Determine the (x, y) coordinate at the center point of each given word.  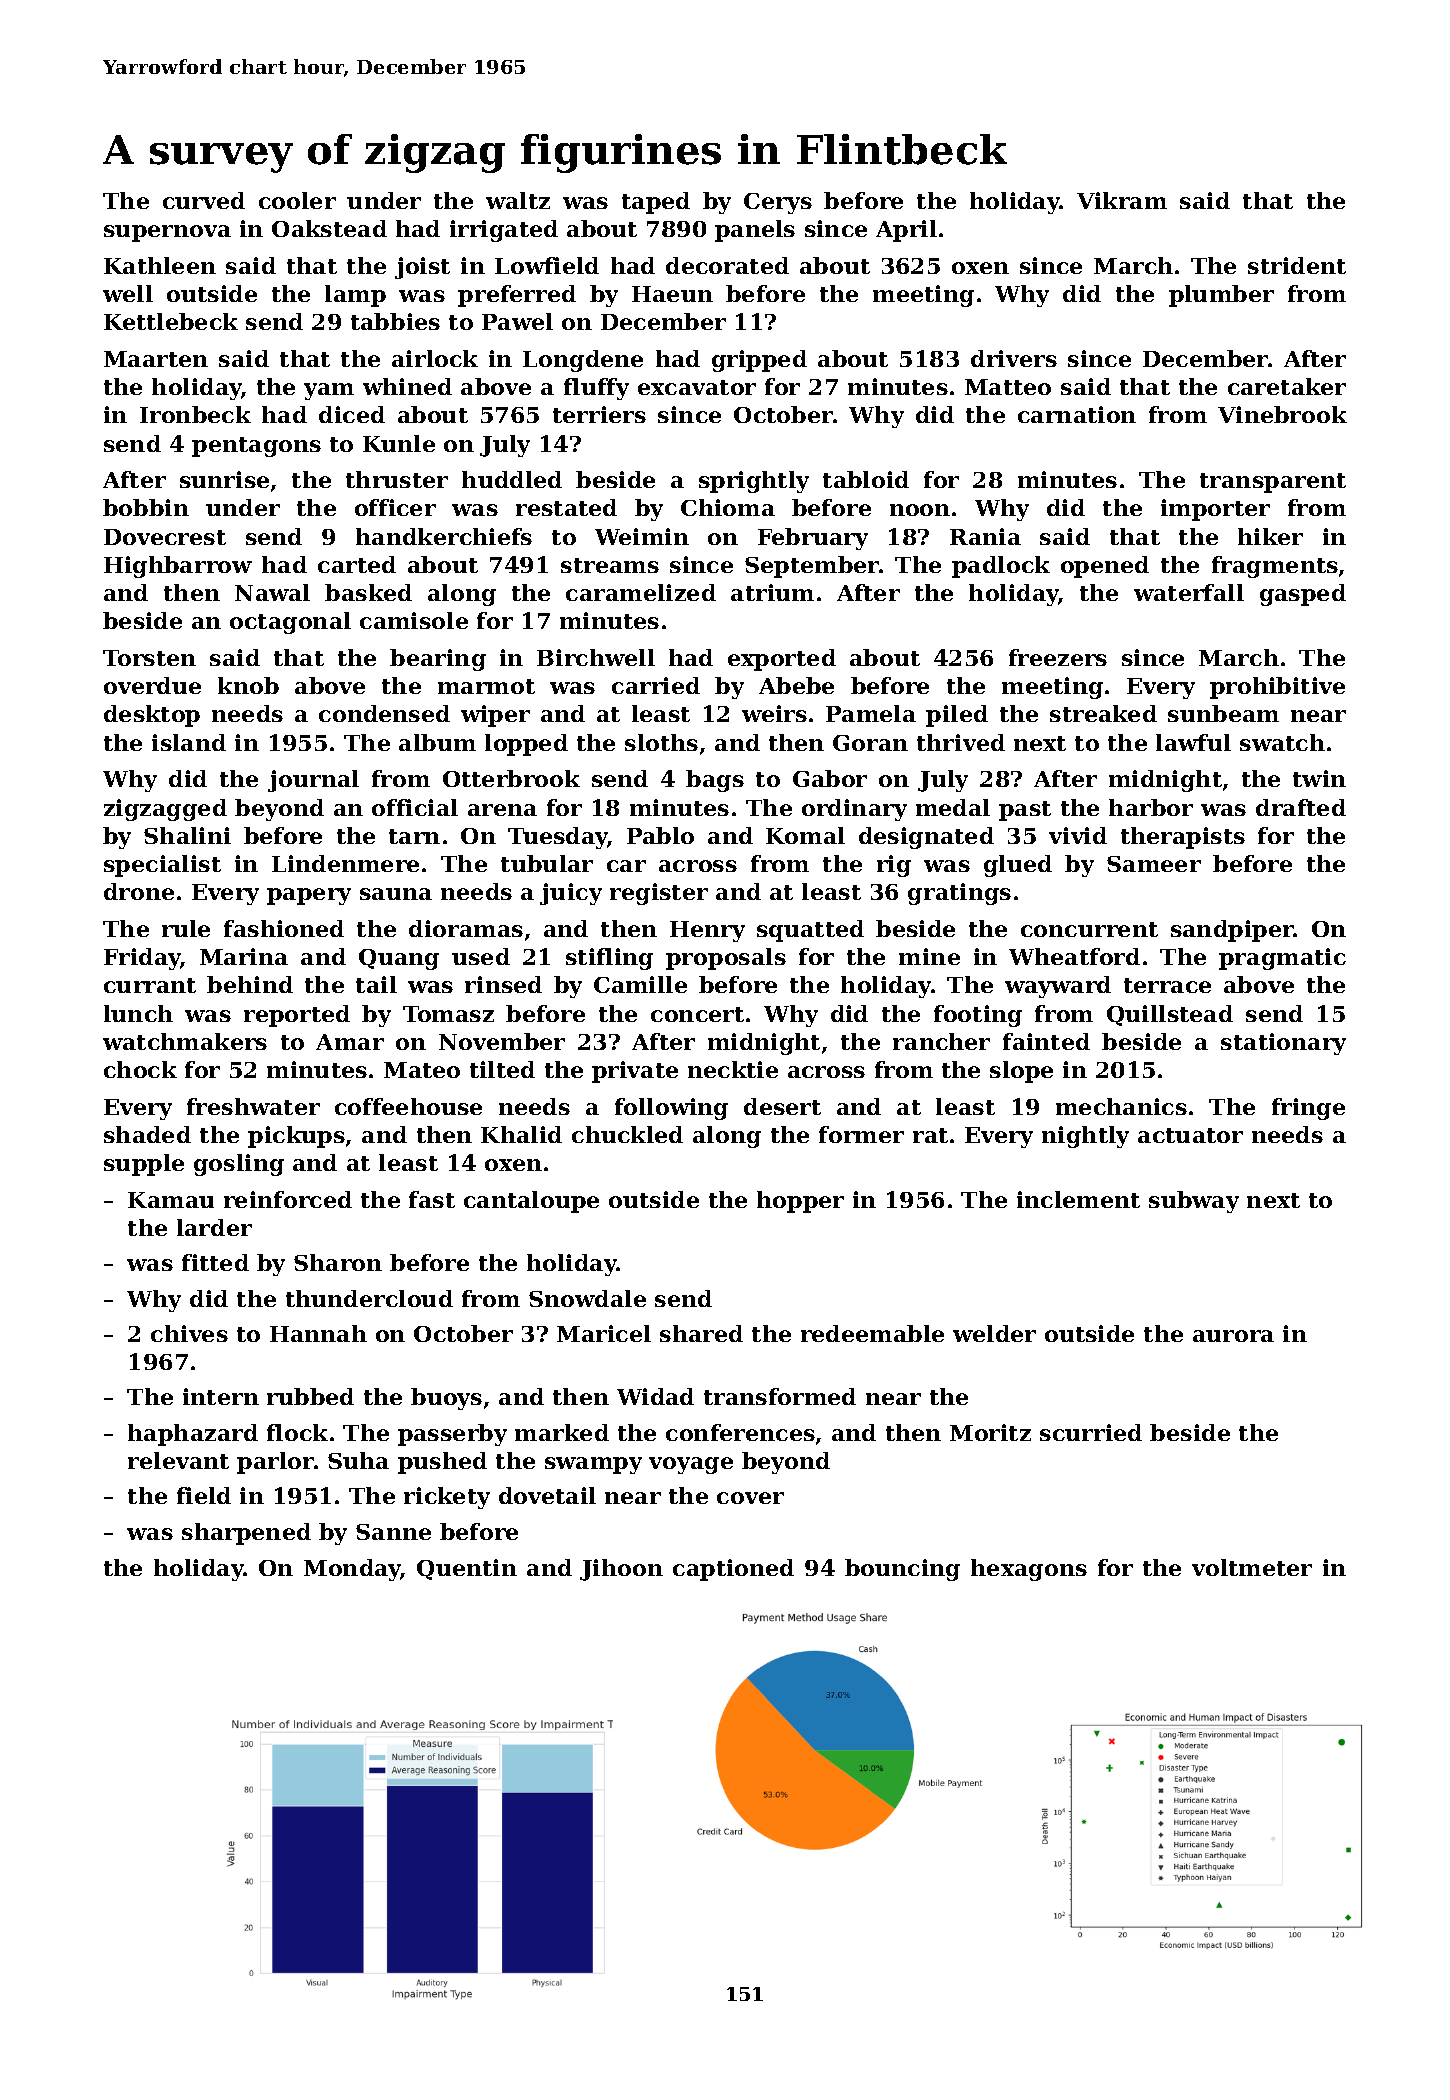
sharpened (246, 1534)
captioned (733, 1570)
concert (697, 1014)
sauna (396, 894)
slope (1021, 1072)
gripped (759, 361)
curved (204, 200)
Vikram (1122, 200)
